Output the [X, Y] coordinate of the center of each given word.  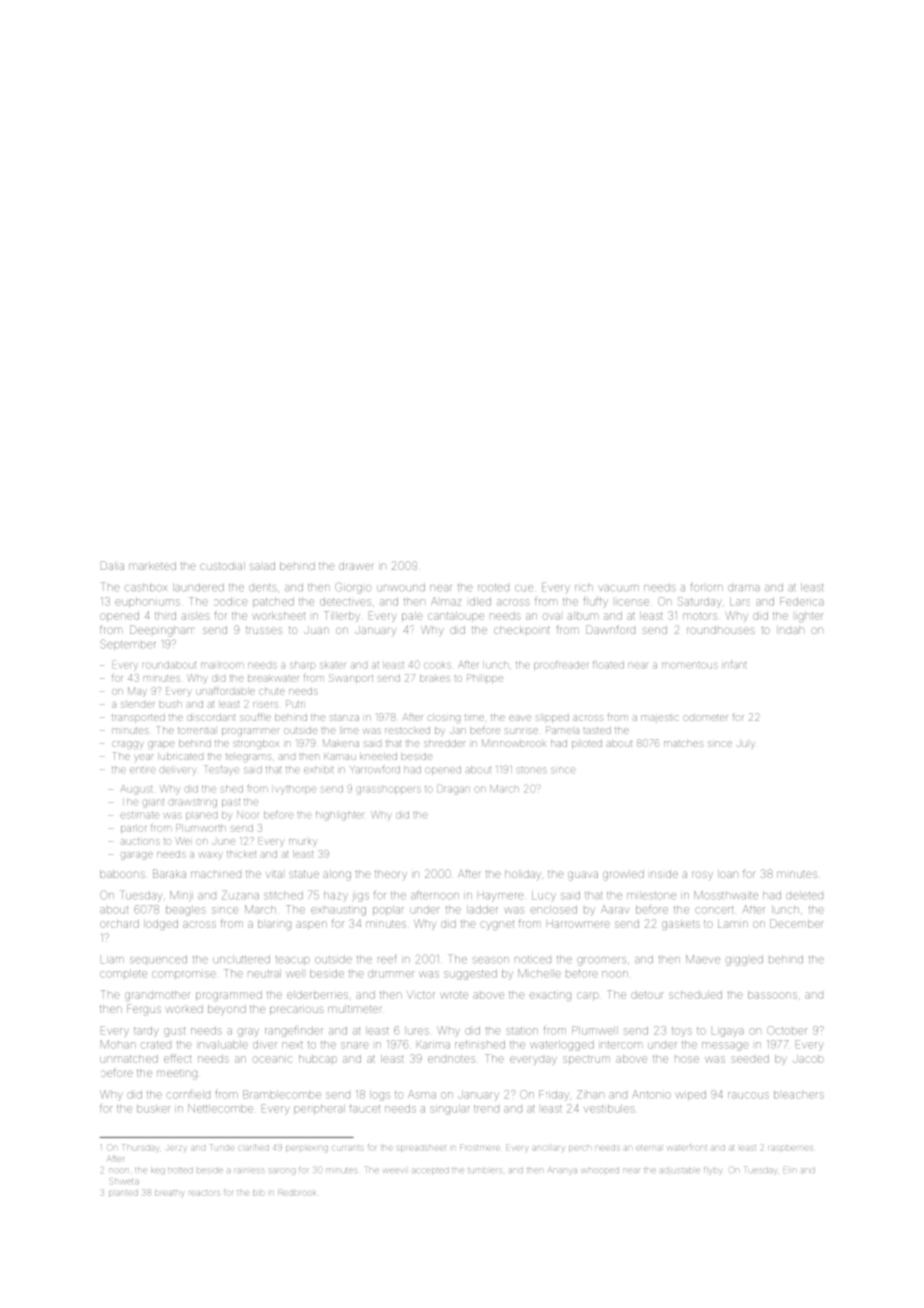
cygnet [497, 925]
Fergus [144, 1010]
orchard [119, 924]
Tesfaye [222, 770]
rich [584, 587]
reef [387, 959]
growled [623, 875]
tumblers [485, 1170]
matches [683, 743]
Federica [801, 601]
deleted [804, 895]
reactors [204, 1193]
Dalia [112, 565]
